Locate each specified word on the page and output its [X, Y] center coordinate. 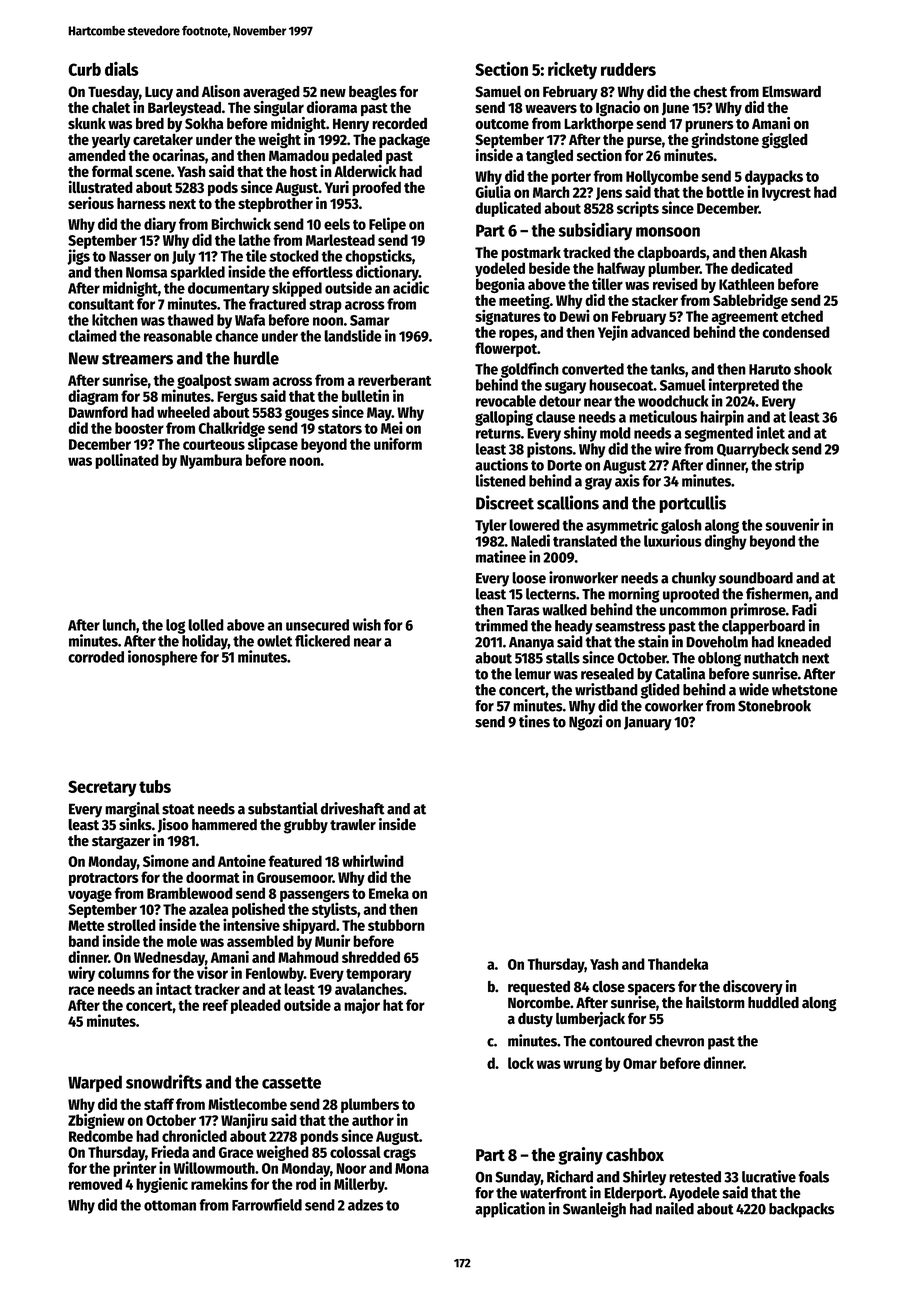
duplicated [508, 209]
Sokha [204, 123]
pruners [709, 126]
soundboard [756, 578]
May [379, 414]
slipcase [273, 445]
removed [95, 1184]
